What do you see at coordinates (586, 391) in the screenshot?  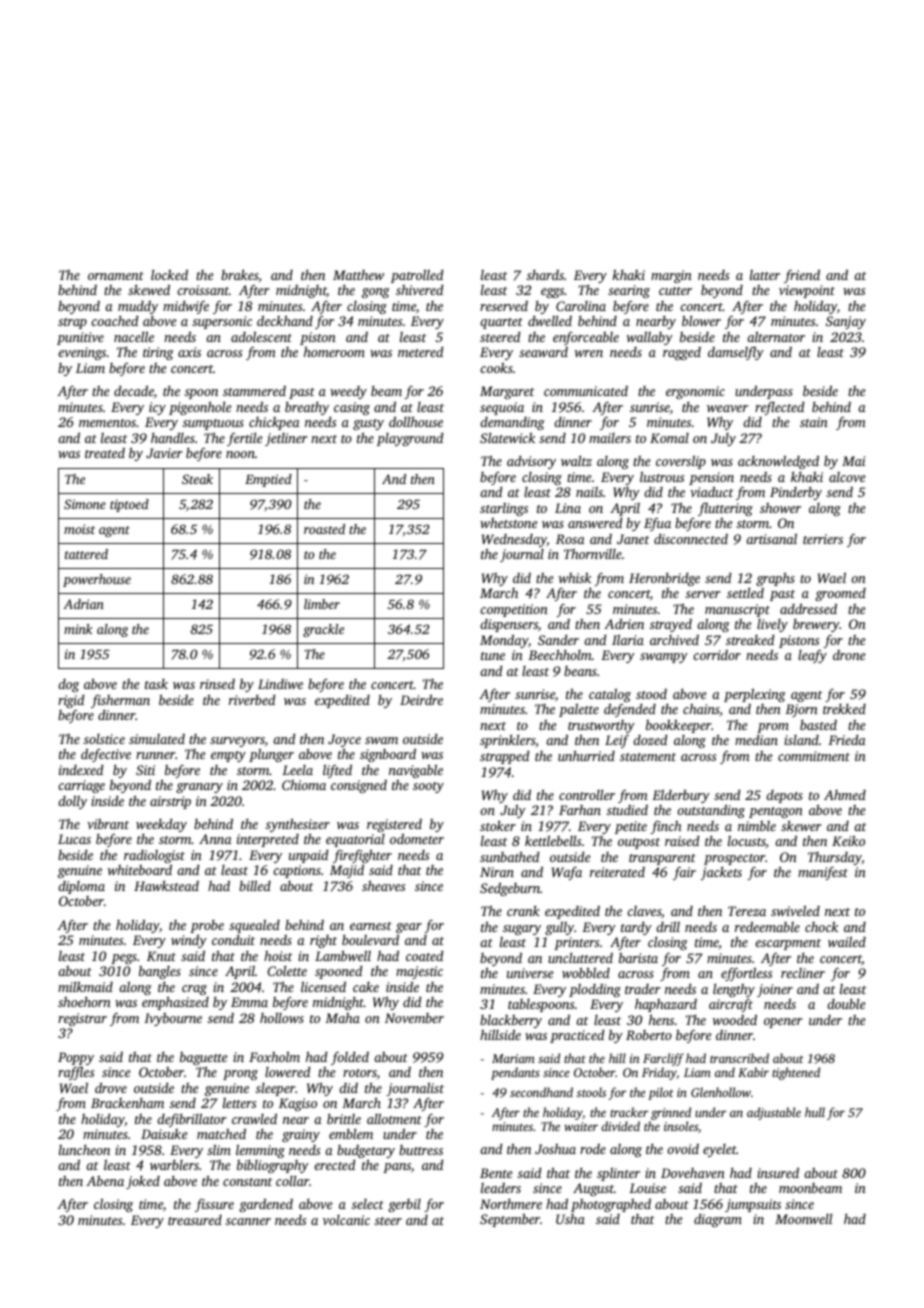 I see `communicated` at bounding box center [586, 391].
